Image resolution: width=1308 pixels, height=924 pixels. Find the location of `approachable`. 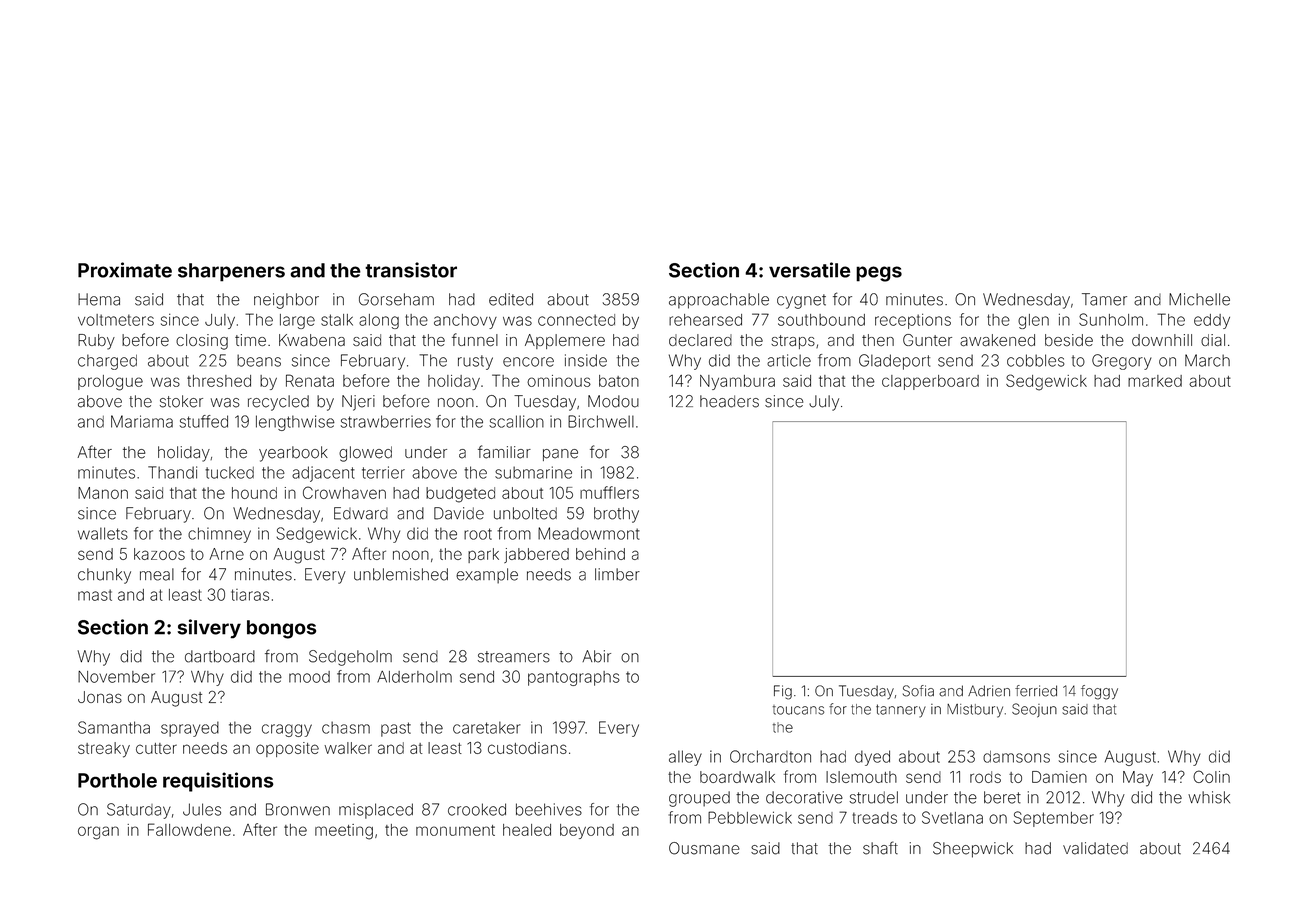

approachable is located at coordinates (719, 301).
